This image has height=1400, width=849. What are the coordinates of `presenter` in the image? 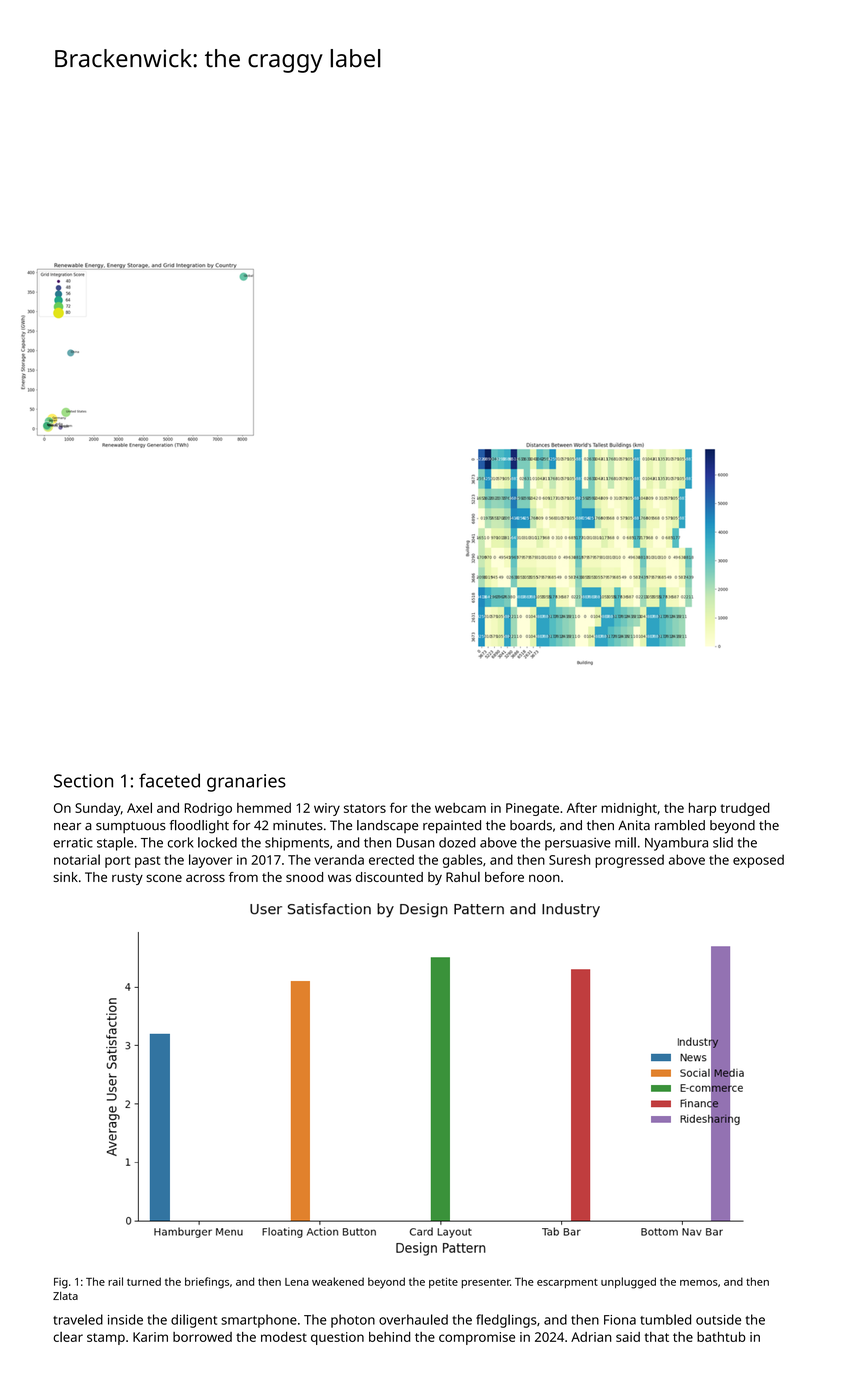 It's located at (486, 1283).
